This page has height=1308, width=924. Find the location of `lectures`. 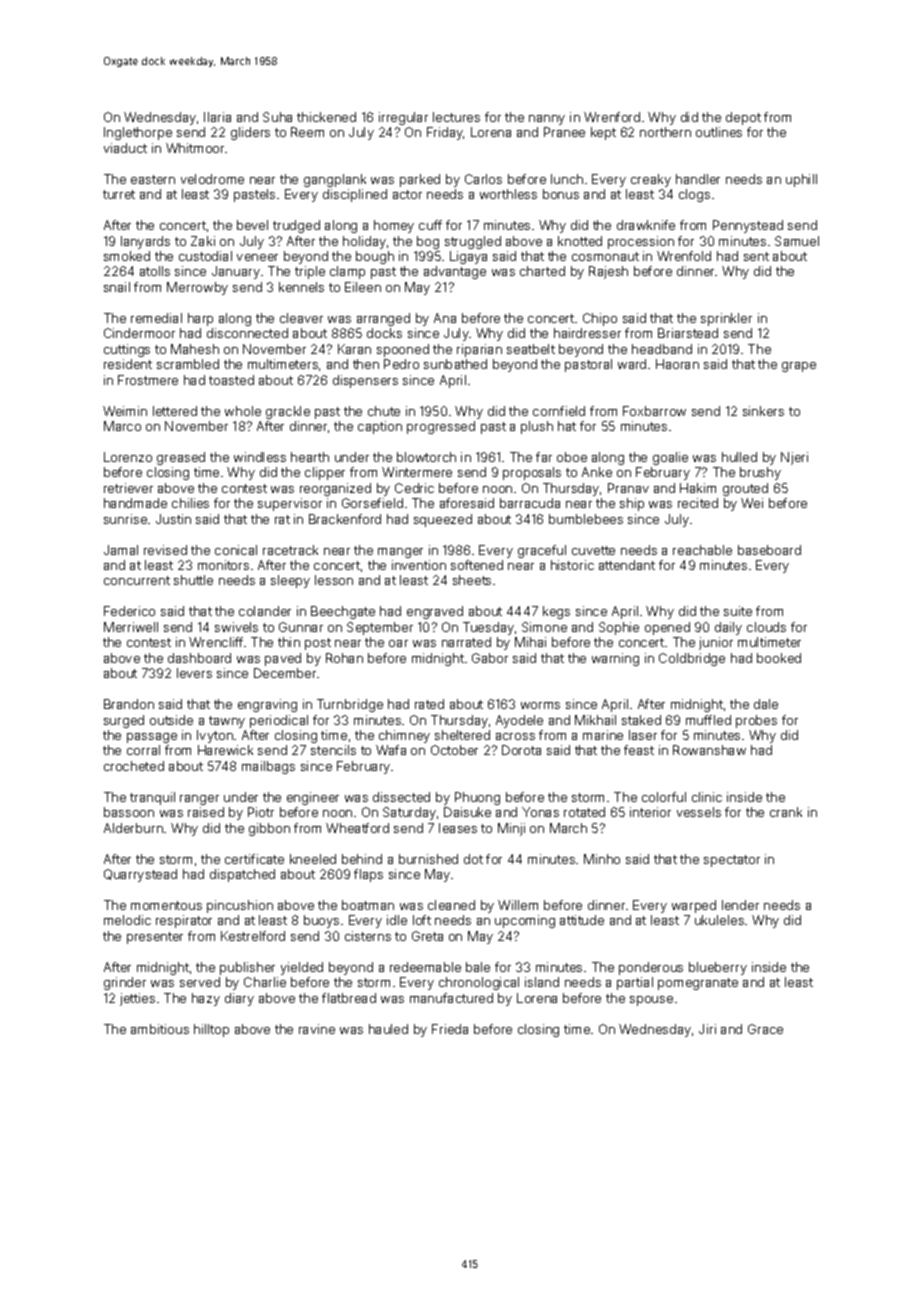

lectures is located at coordinates (456, 117).
